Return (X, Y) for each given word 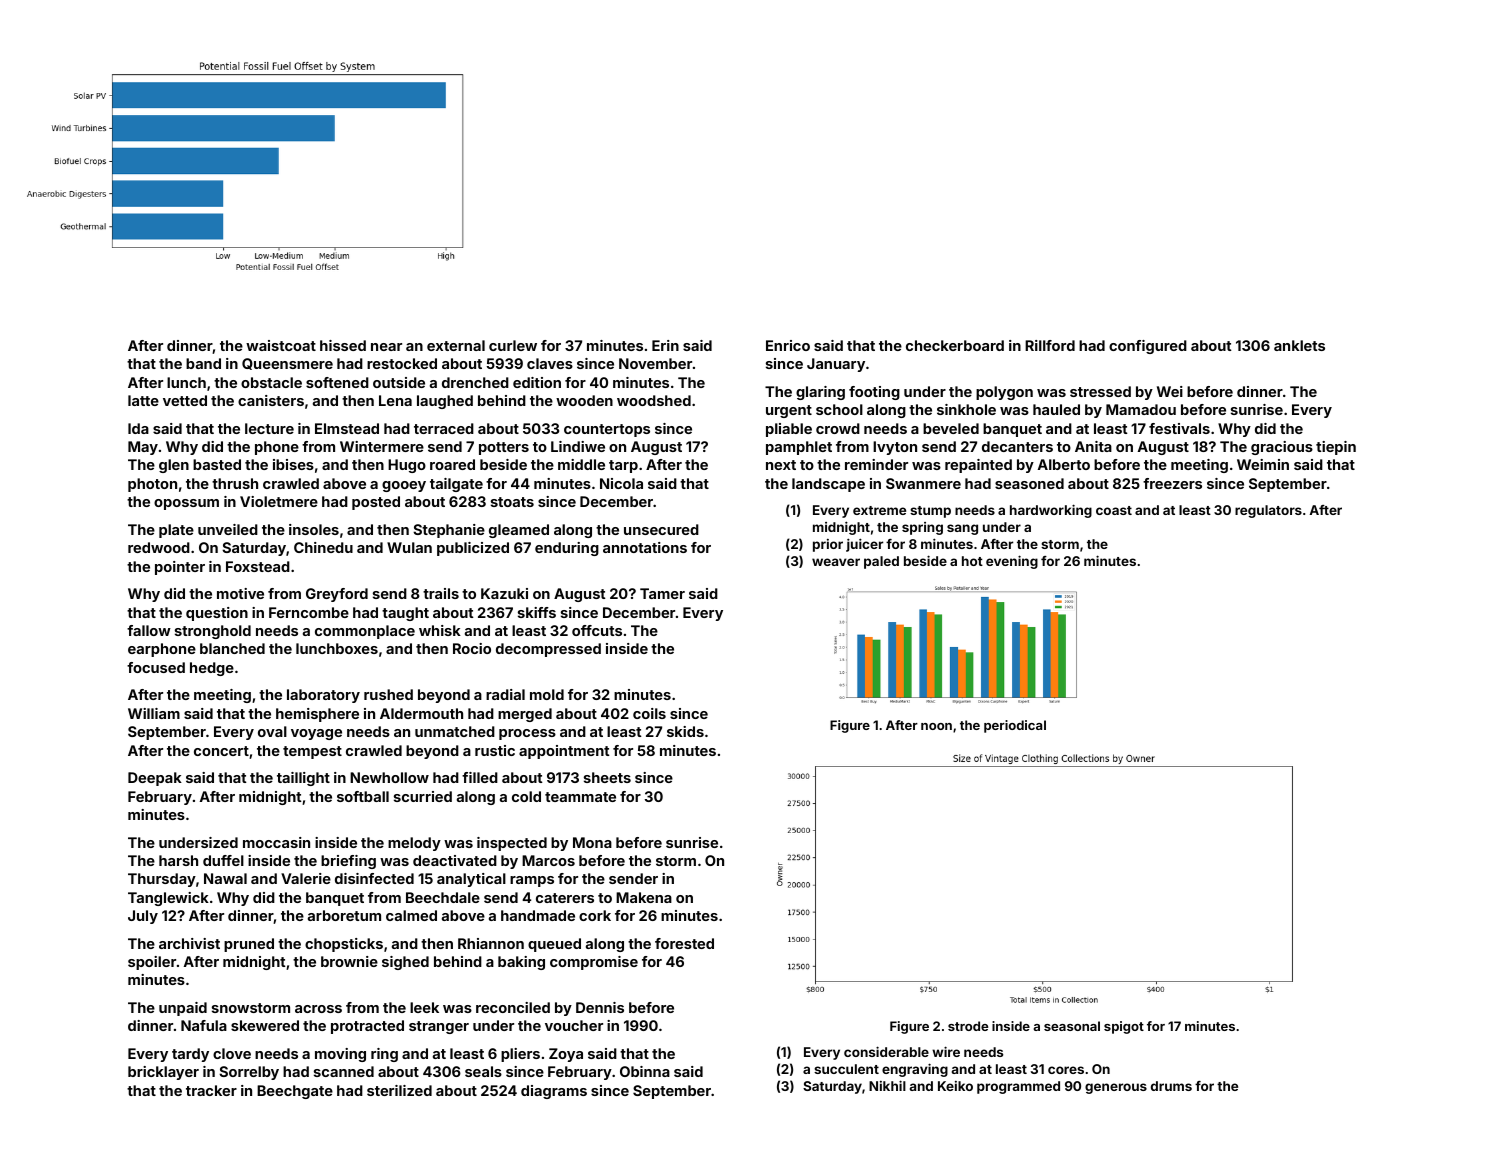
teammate (580, 797)
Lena (395, 400)
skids (685, 731)
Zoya (566, 1055)
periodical (1015, 726)
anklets (1299, 345)
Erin (665, 345)
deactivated (455, 860)
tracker (211, 1090)
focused (156, 667)
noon (936, 726)
